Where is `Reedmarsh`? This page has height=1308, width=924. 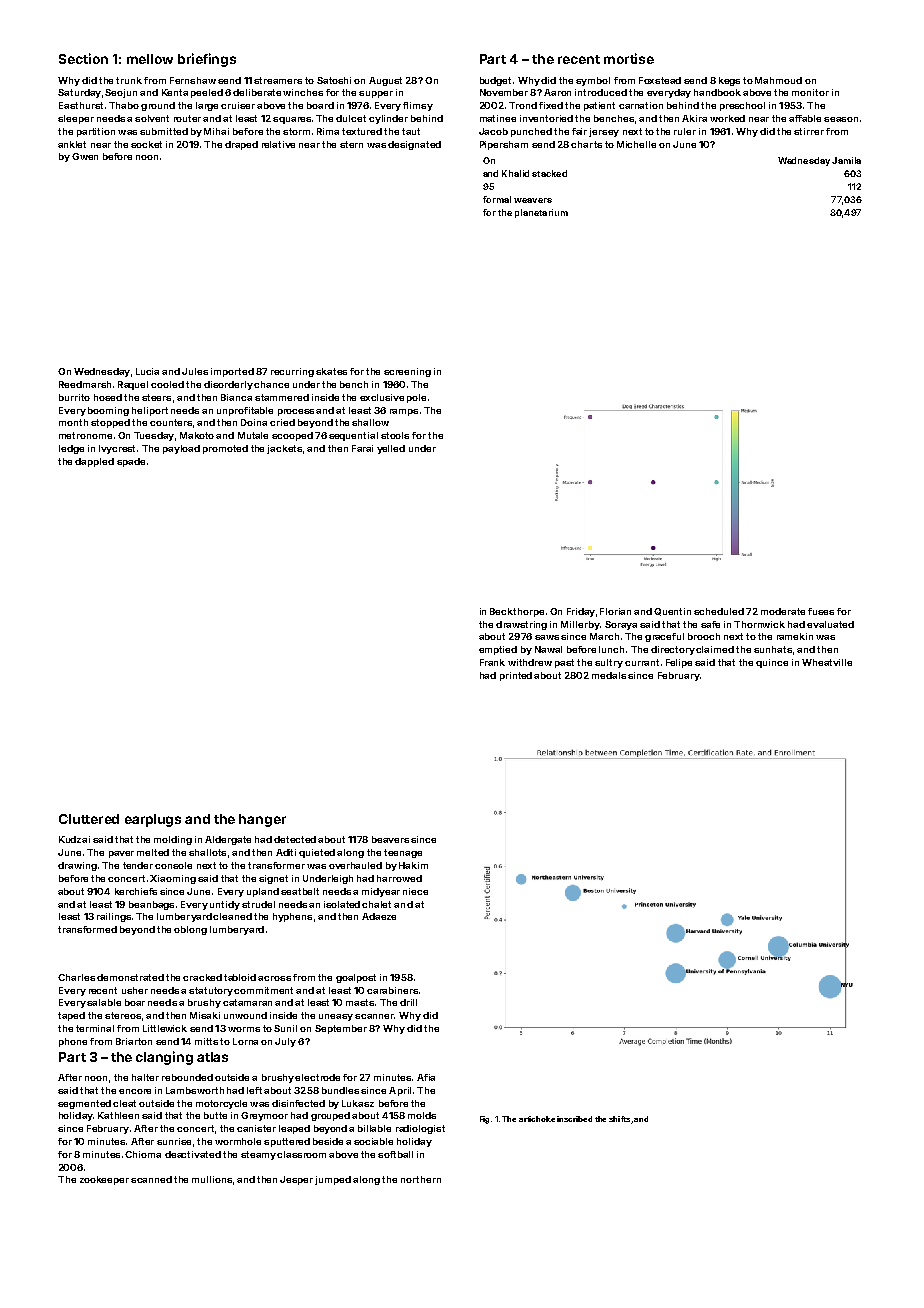
Reedmarsh is located at coordinates (85, 384).
